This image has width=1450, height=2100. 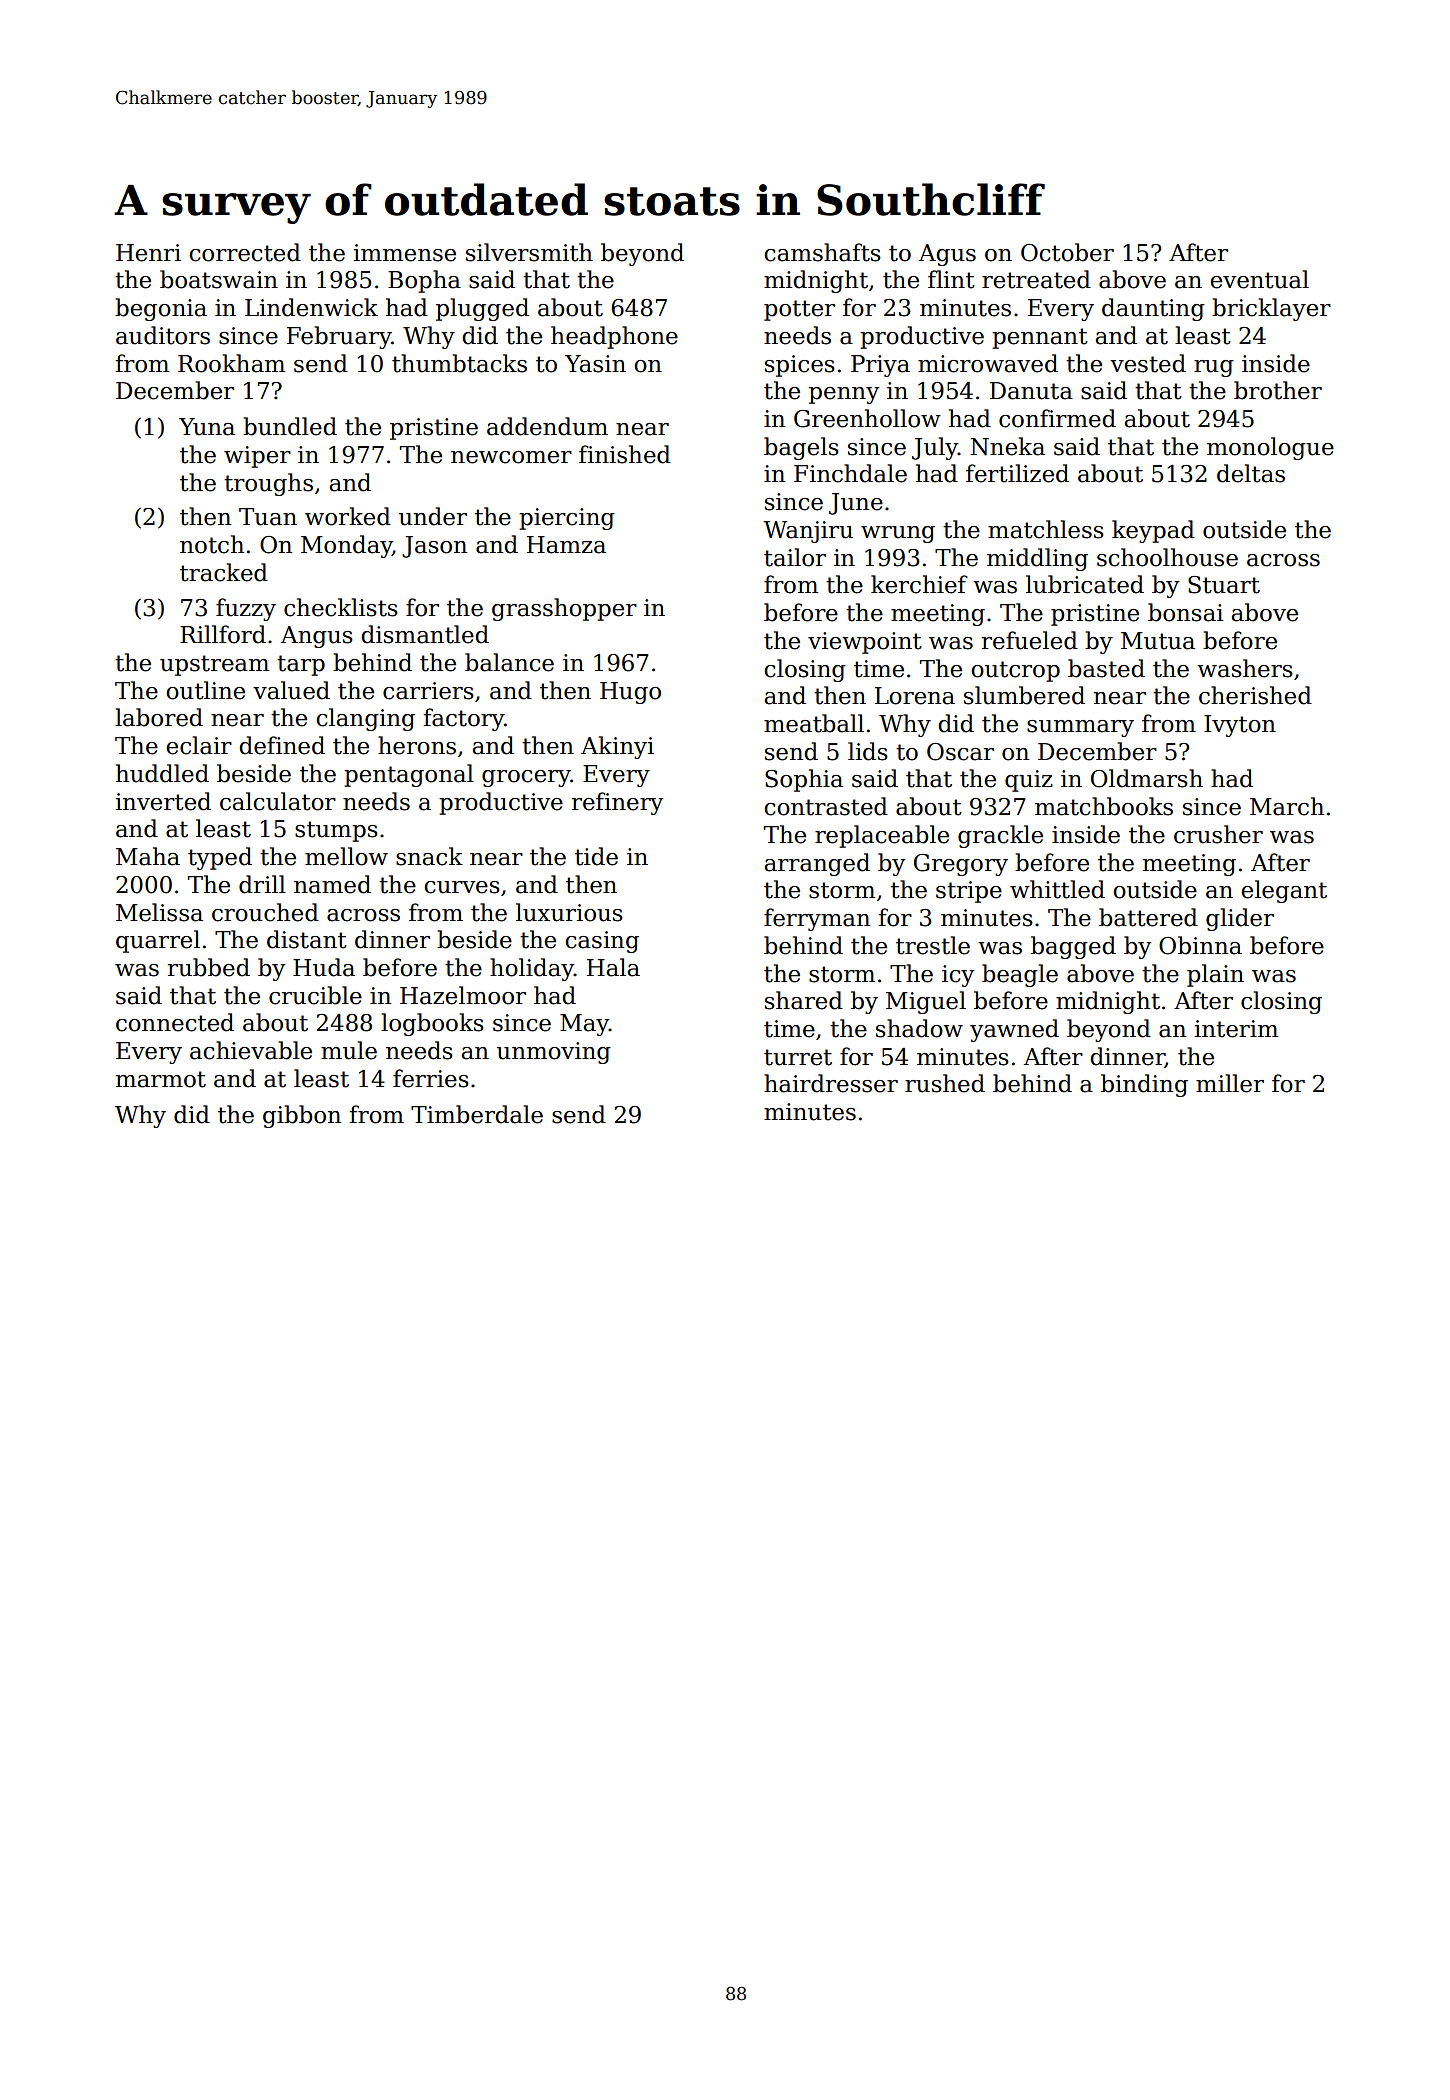 What do you see at coordinates (302, 1116) in the image?
I see `gibbon` at bounding box center [302, 1116].
